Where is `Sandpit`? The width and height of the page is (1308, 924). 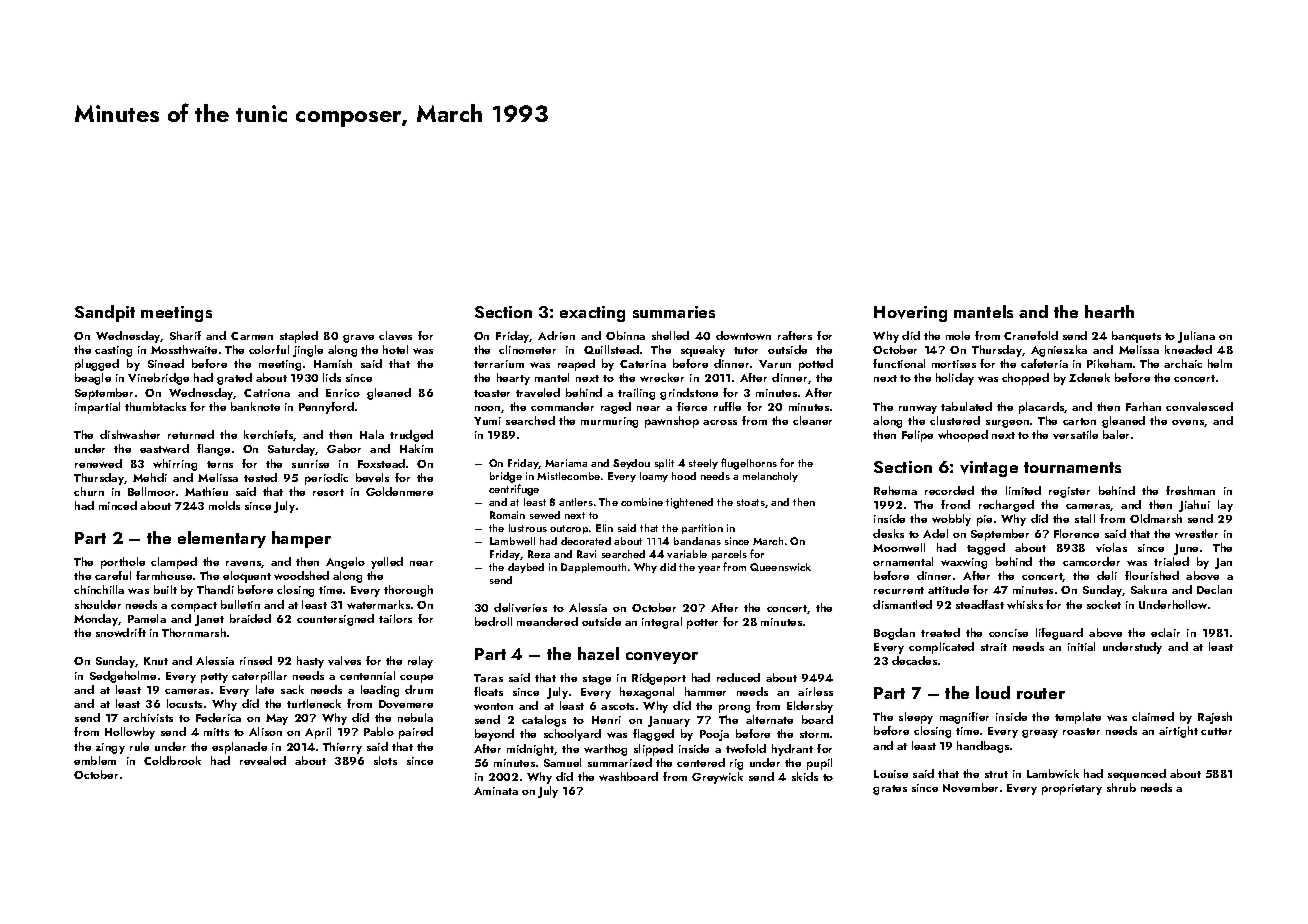 Sandpit is located at coordinates (105, 313).
